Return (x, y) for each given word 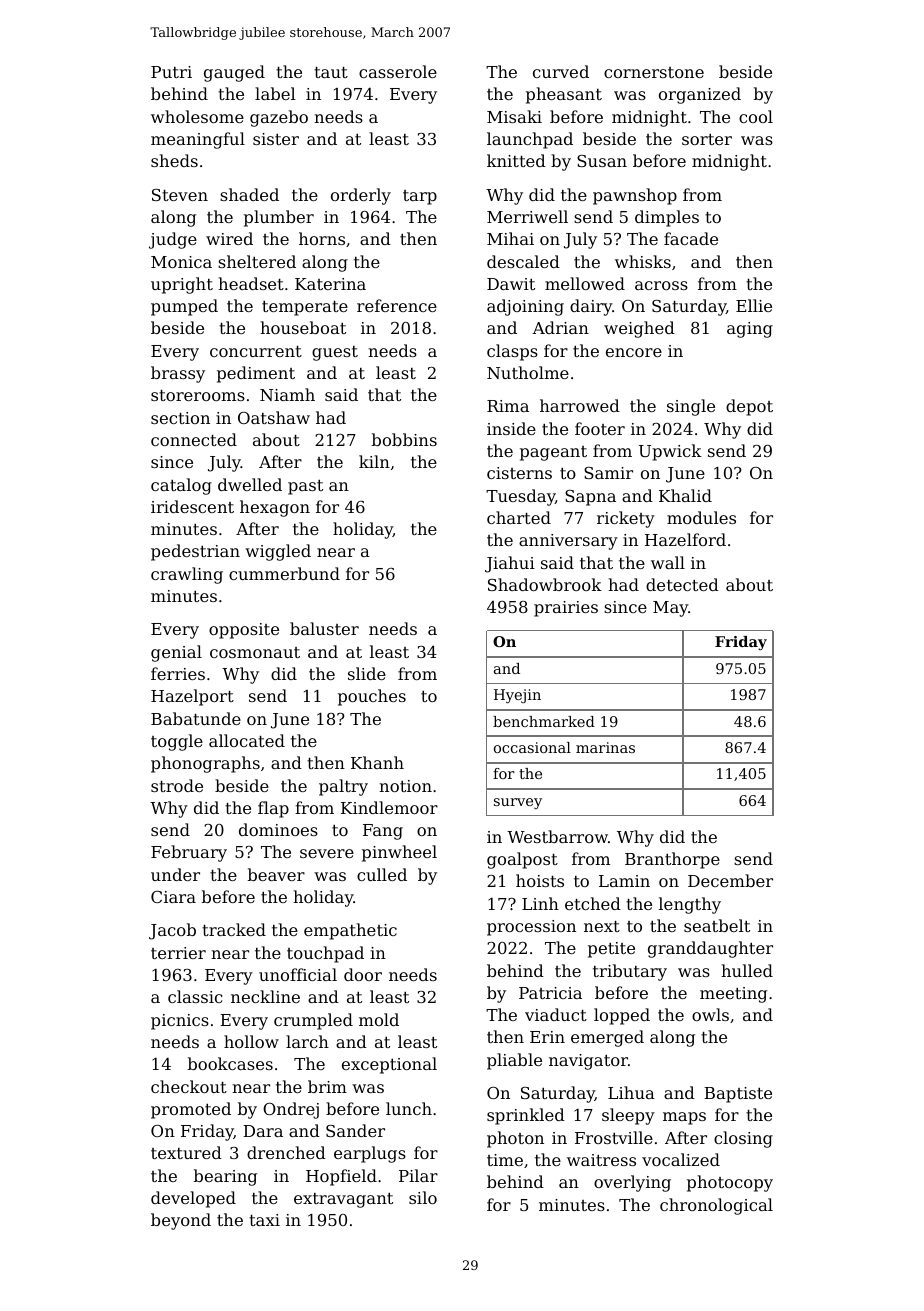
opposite (244, 631)
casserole (398, 71)
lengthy (690, 905)
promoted (191, 1110)
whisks (643, 261)
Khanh (377, 762)
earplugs (370, 1154)
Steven (180, 195)
